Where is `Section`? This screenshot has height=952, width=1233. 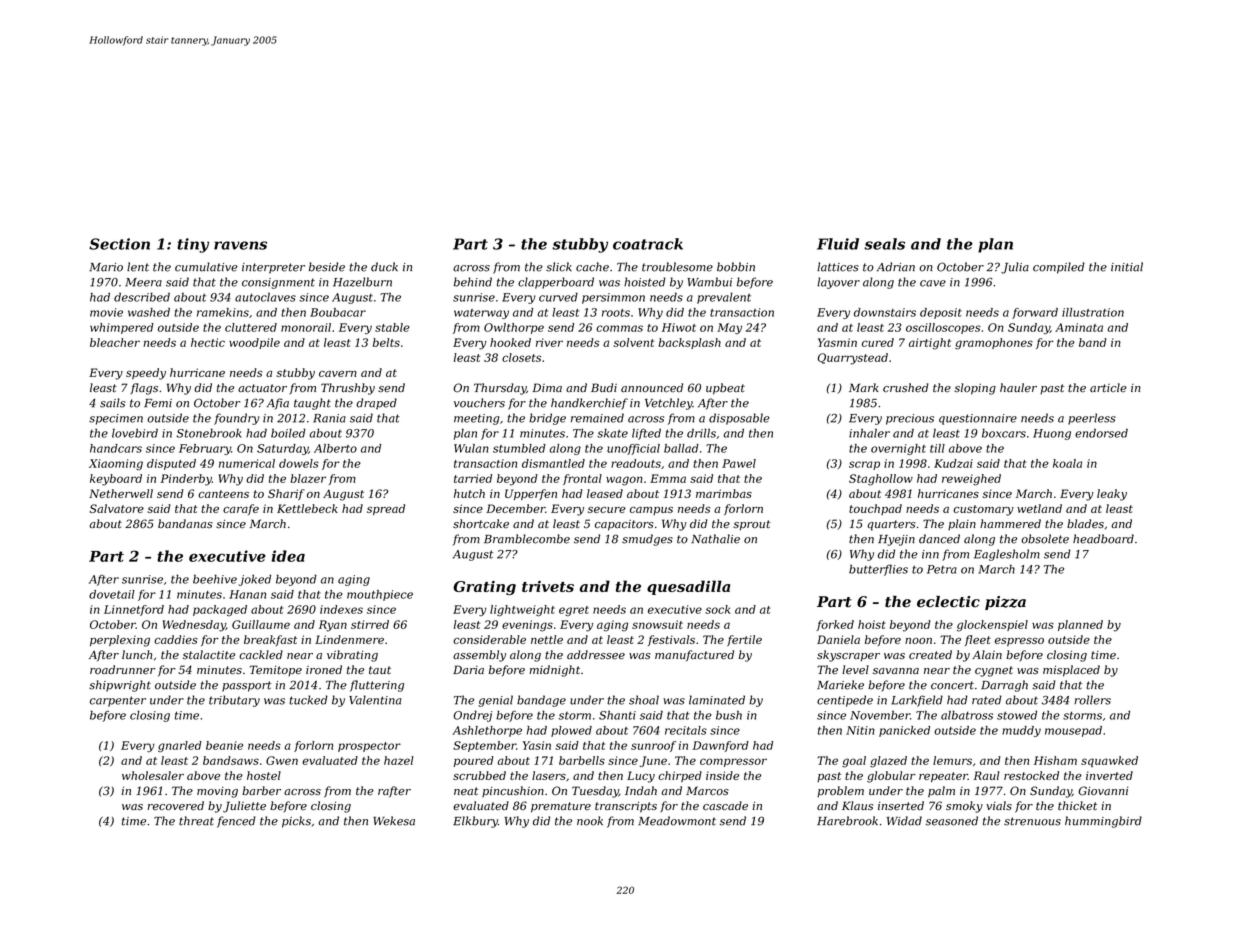 Section is located at coordinates (119, 244).
